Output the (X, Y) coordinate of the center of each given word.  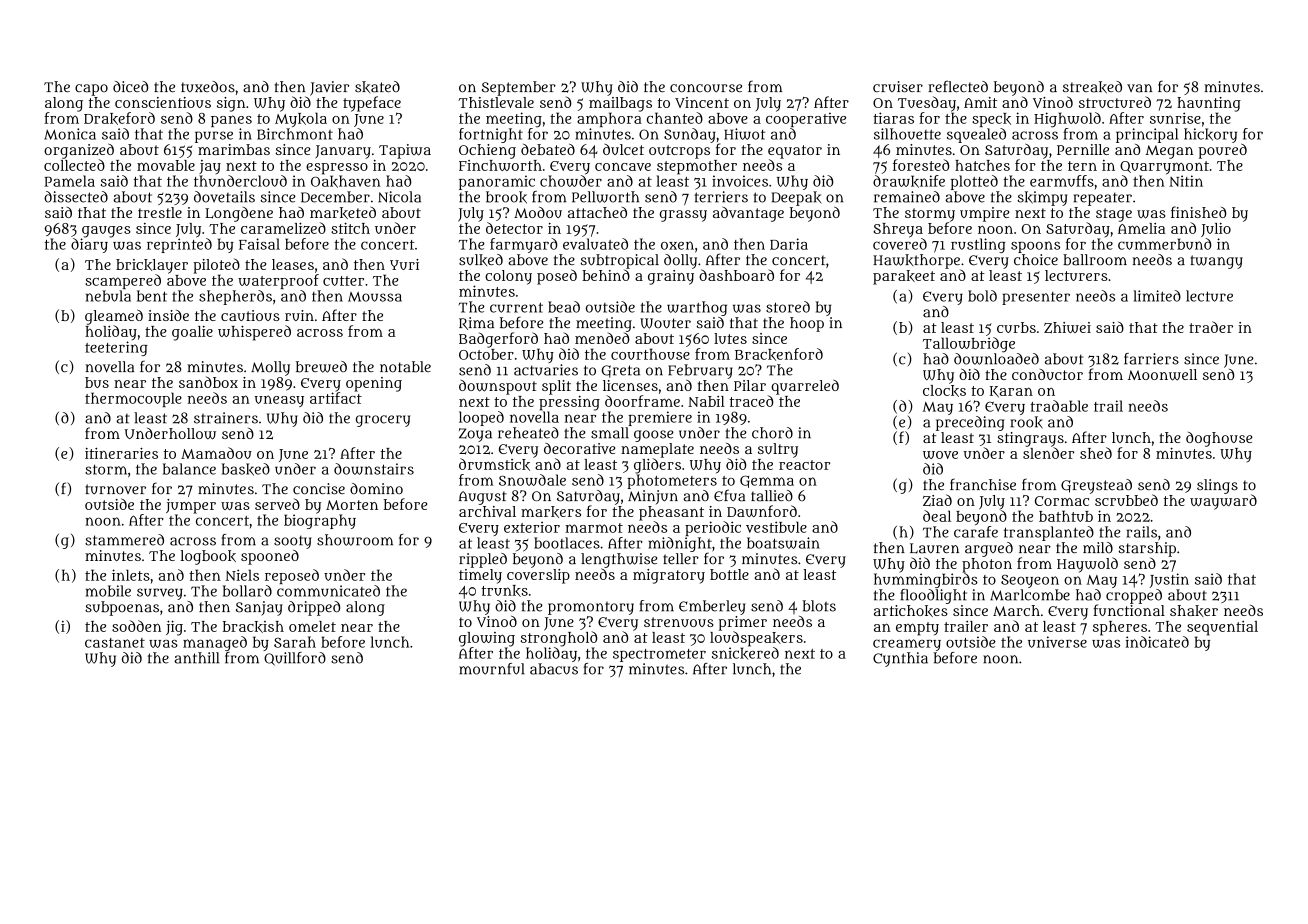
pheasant (671, 513)
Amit (980, 102)
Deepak (797, 198)
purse (214, 137)
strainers (226, 418)
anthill (196, 658)
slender (1048, 453)
